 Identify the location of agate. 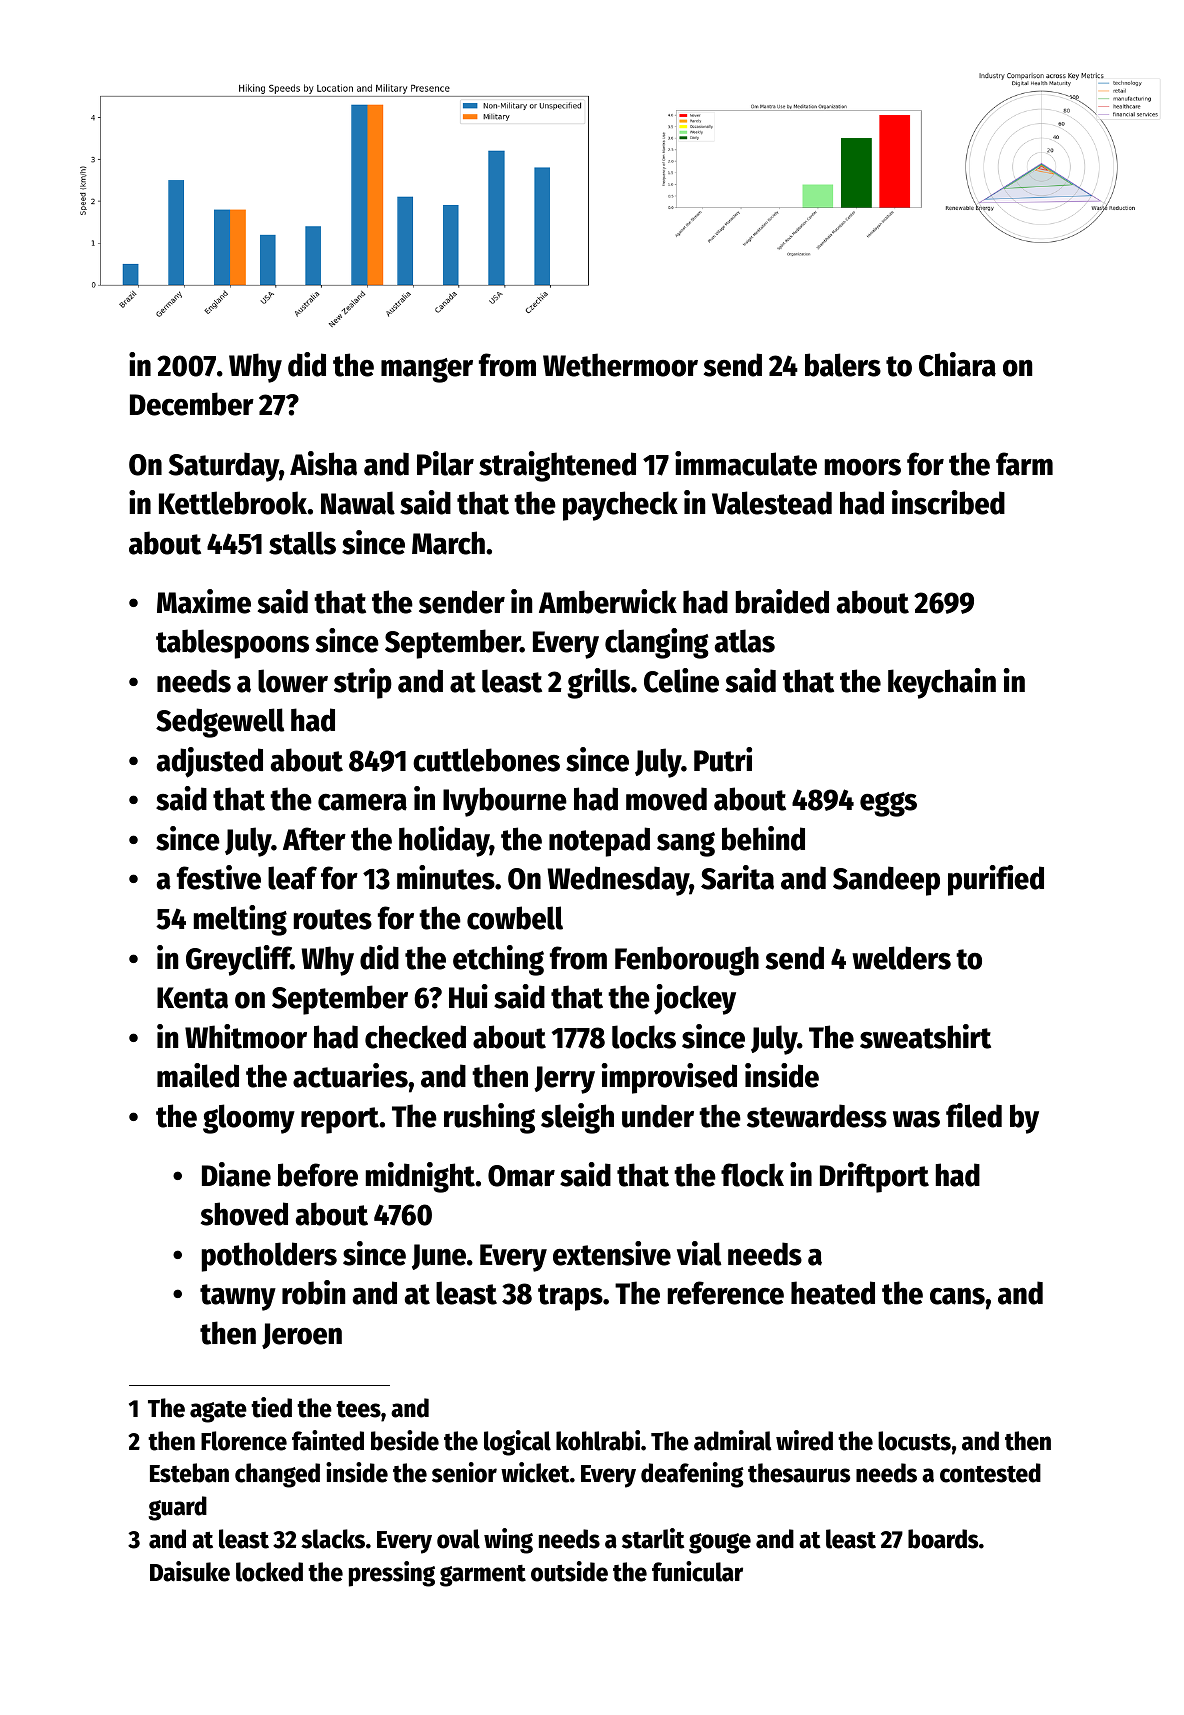
(218, 1412).
